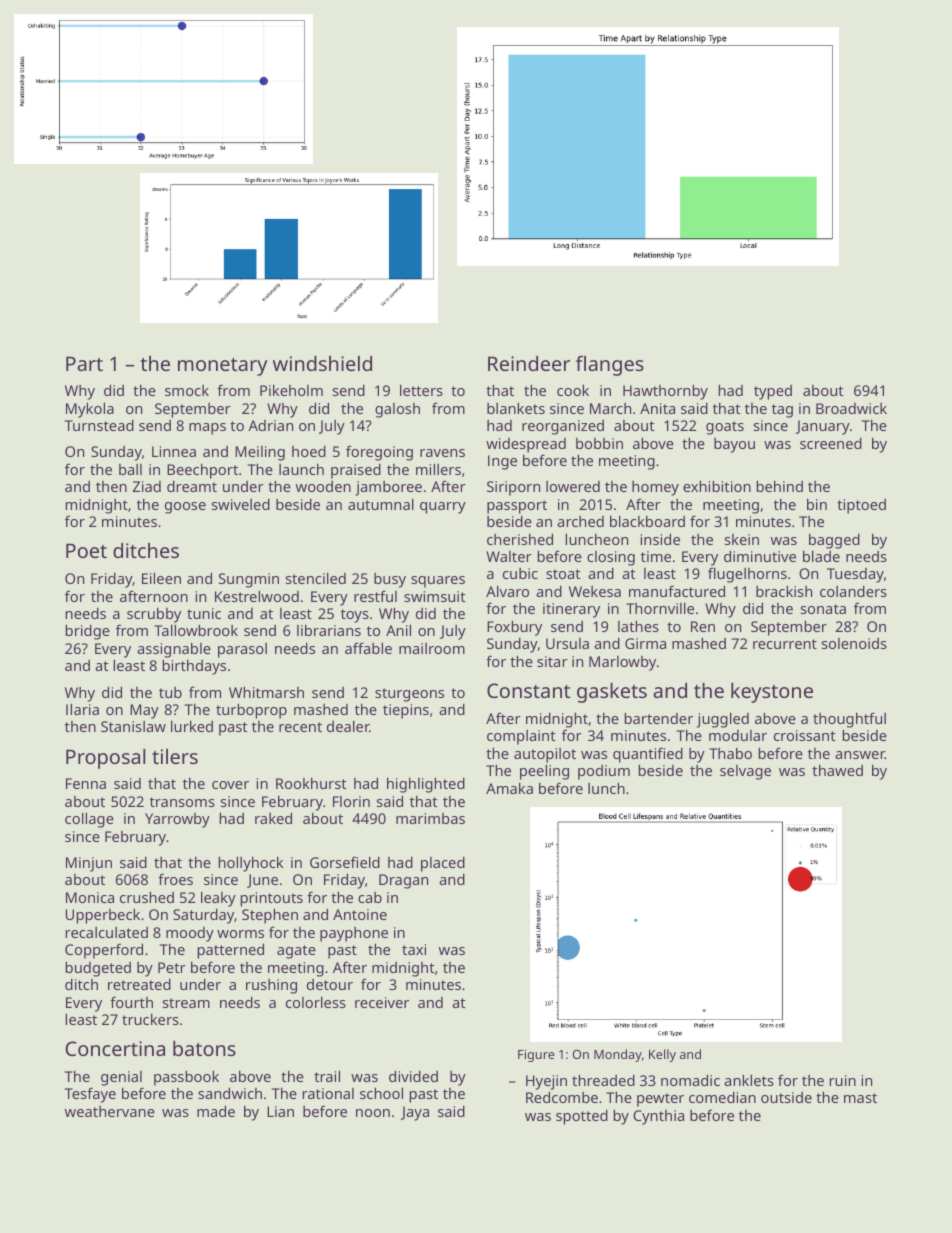 The width and height of the screenshot is (952, 1233). I want to click on Reindeer, so click(529, 363).
